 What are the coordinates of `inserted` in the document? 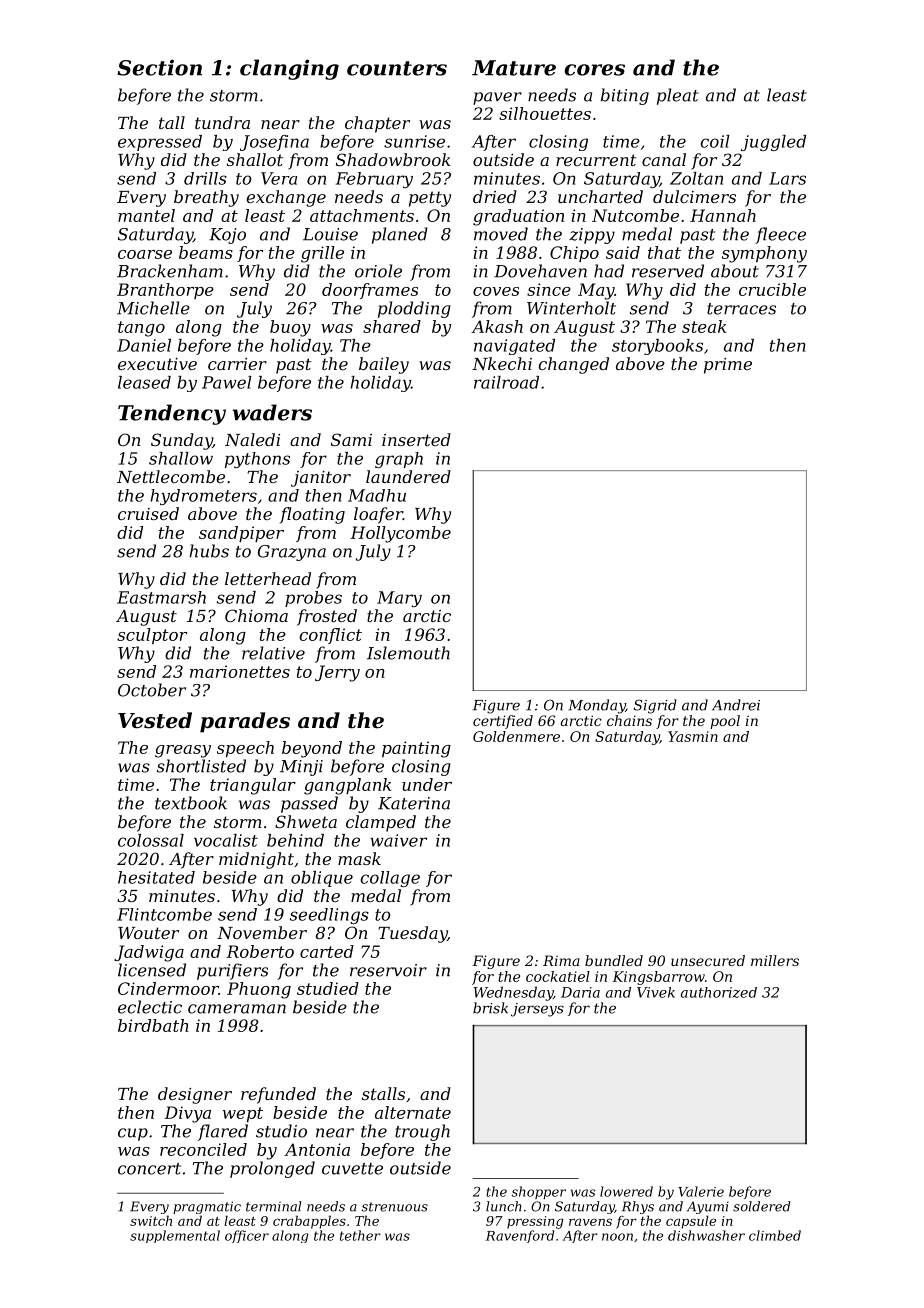 It's located at (416, 439).
